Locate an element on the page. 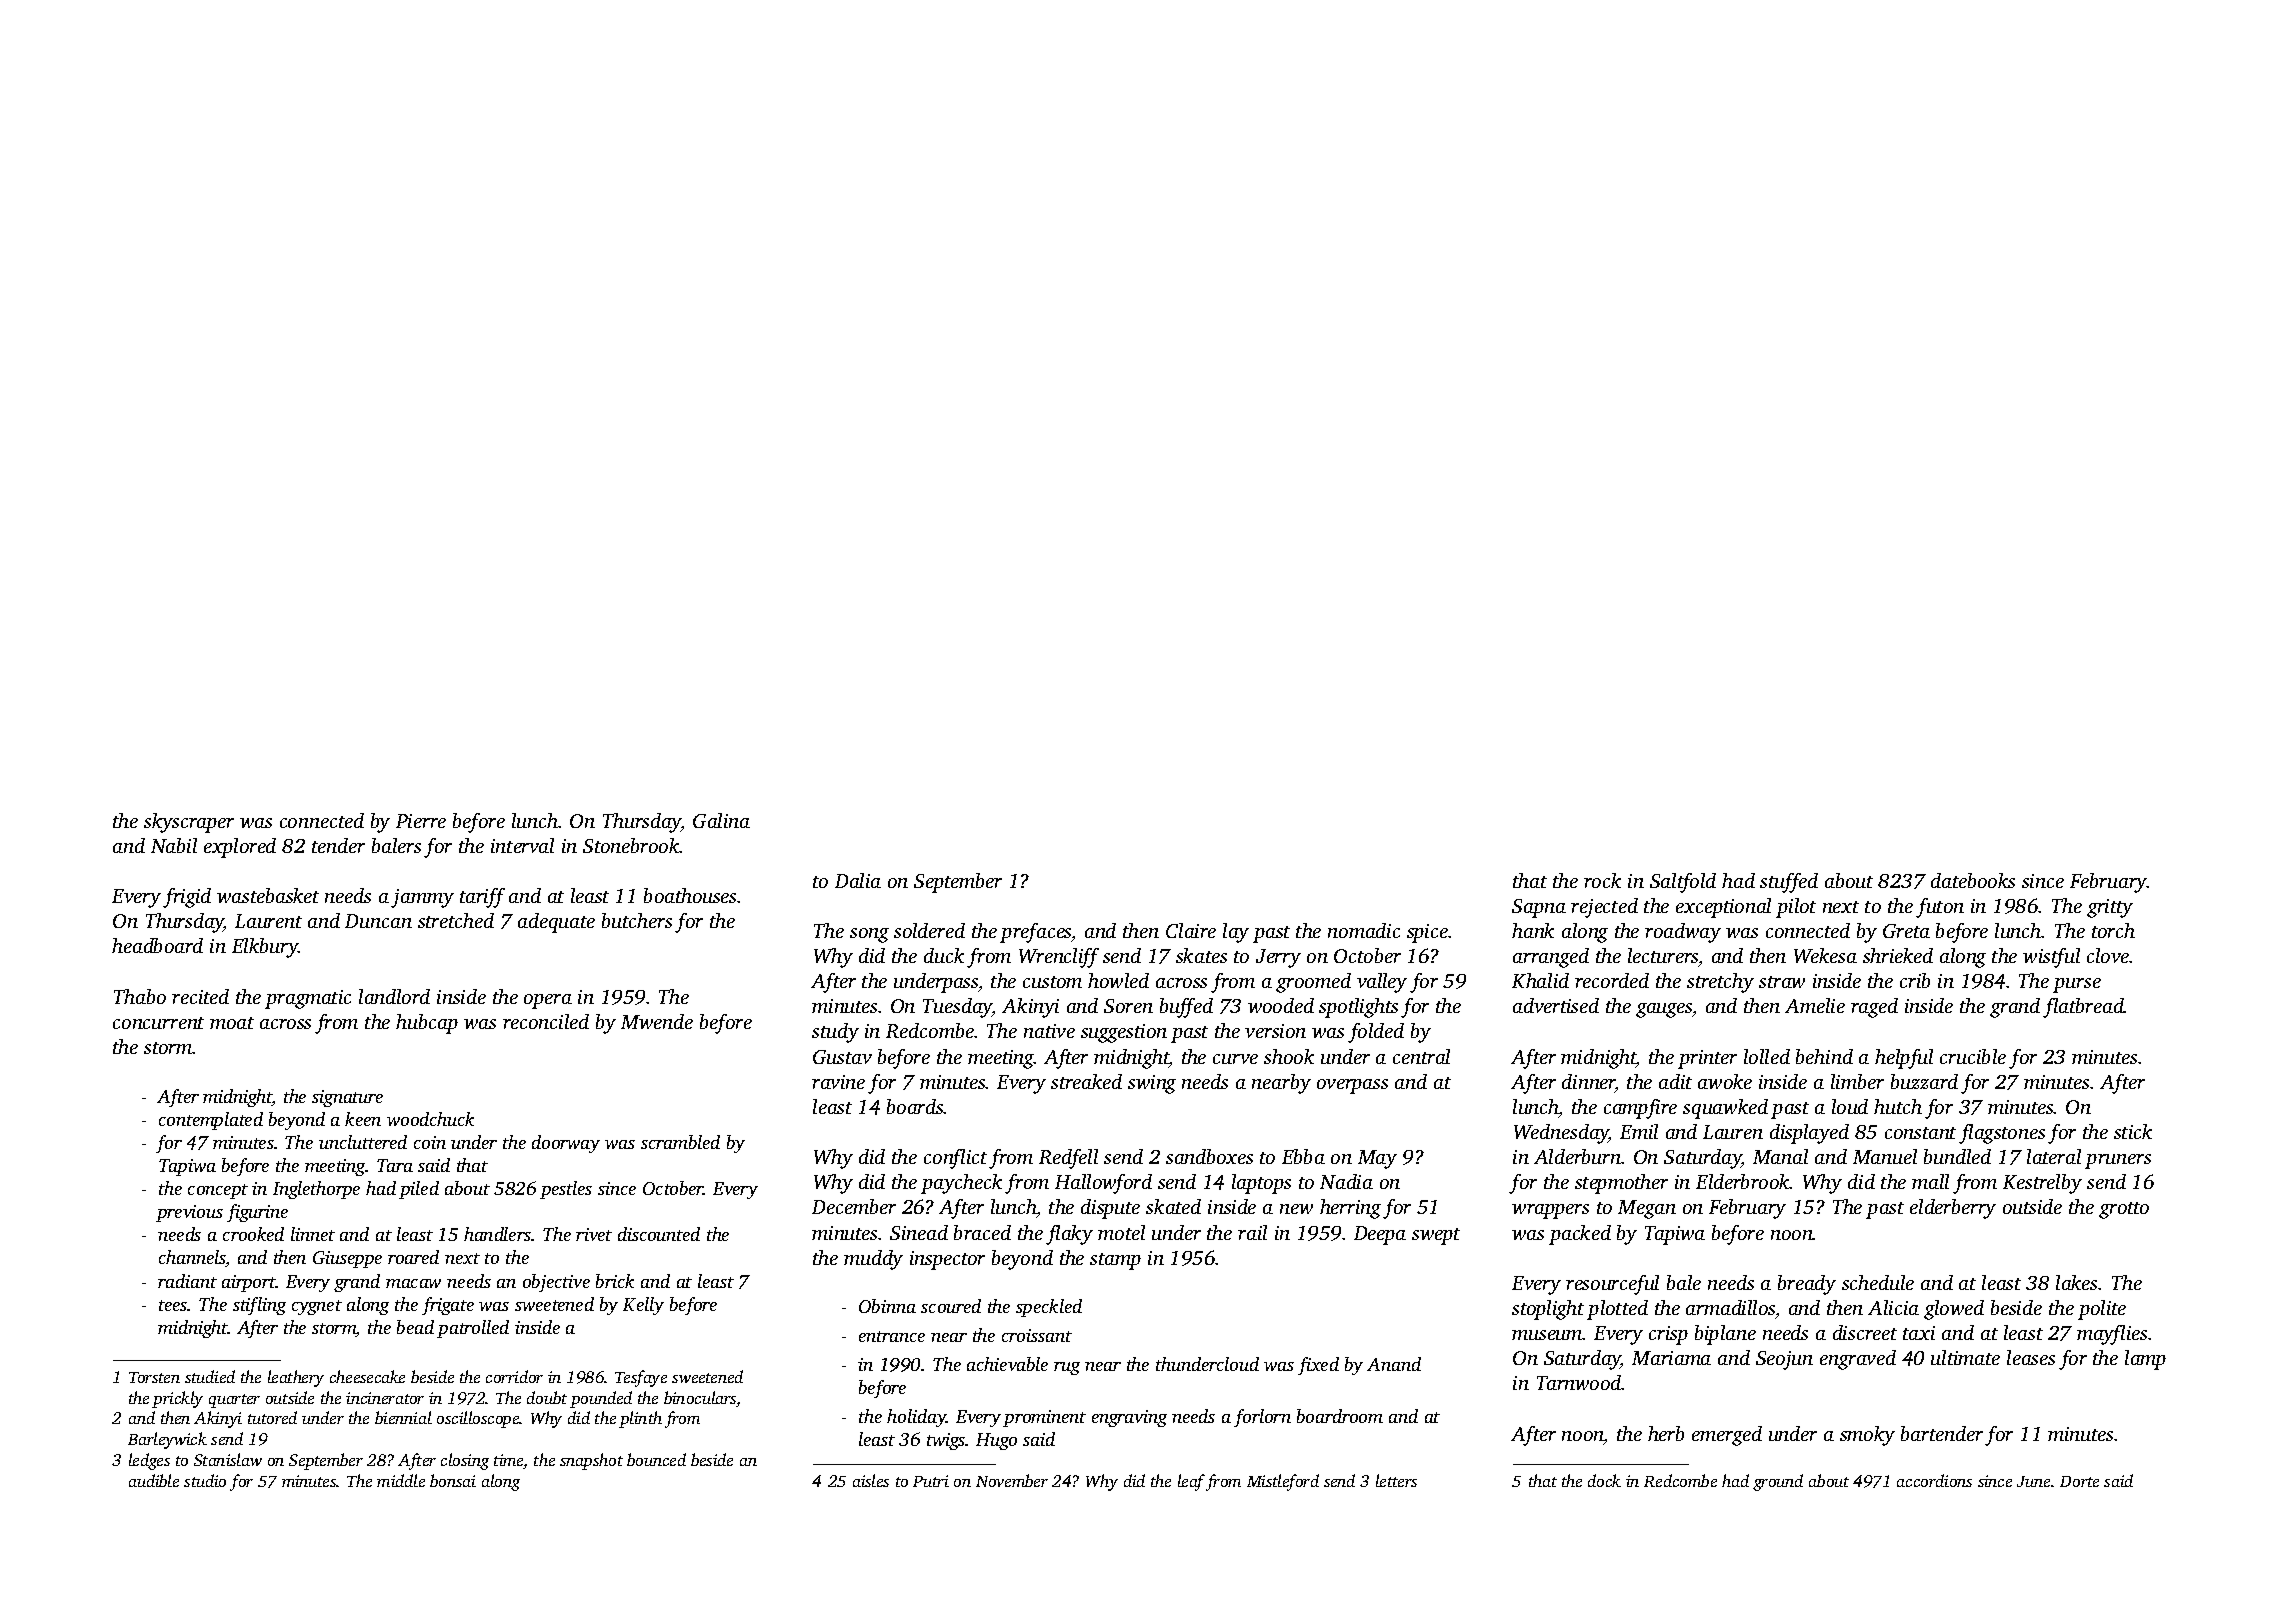  interval is located at coordinates (522, 845).
